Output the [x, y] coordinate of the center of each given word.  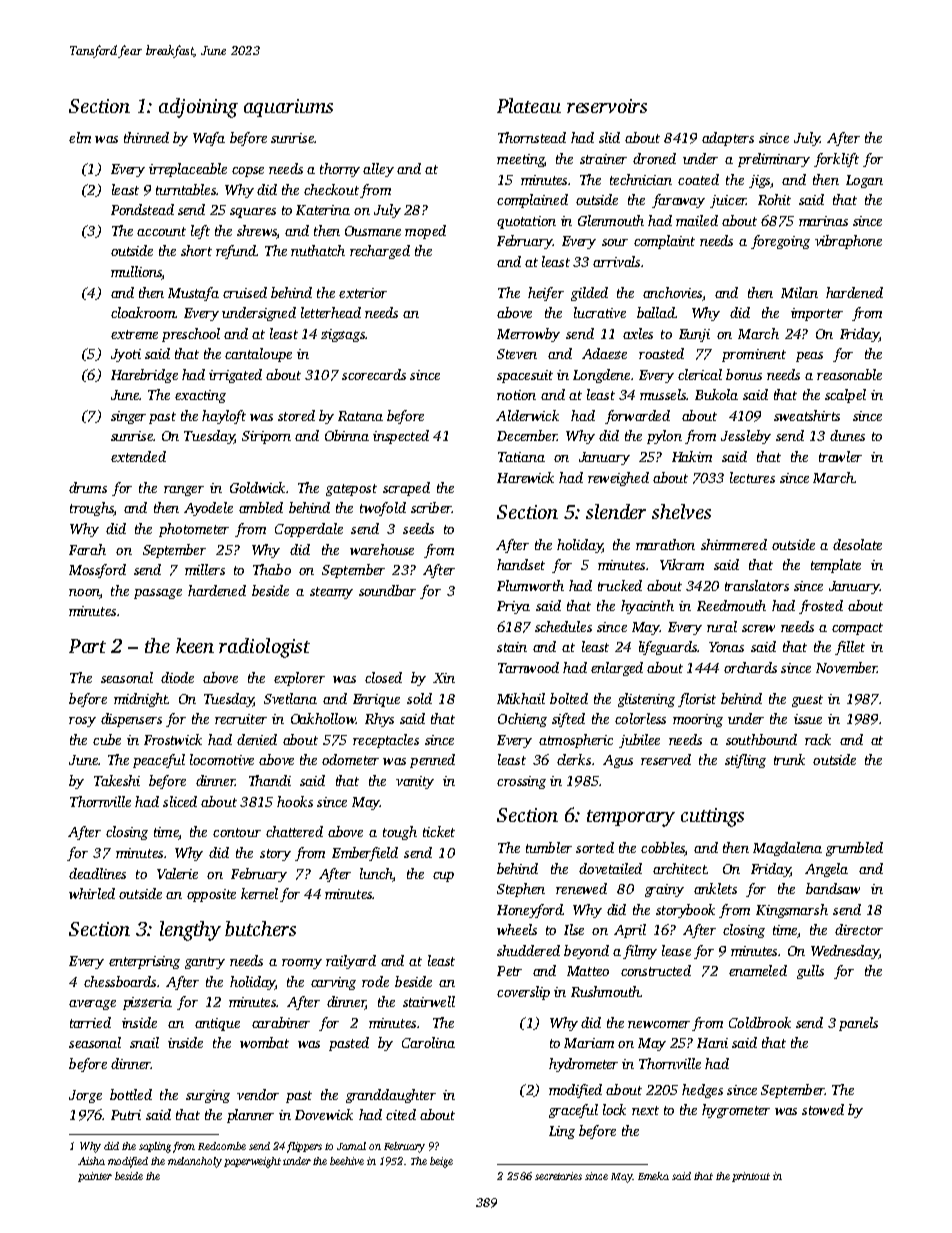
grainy [664, 890]
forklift [836, 160]
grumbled [854, 849]
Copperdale [309, 530]
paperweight [252, 1162]
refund [236, 252]
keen [195, 645]
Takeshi [117, 780]
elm [80, 137]
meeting [520, 160]
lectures [752, 477]
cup [443, 877]
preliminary [774, 160]
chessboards [120, 981]
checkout [331, 189]
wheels [517, 929]
